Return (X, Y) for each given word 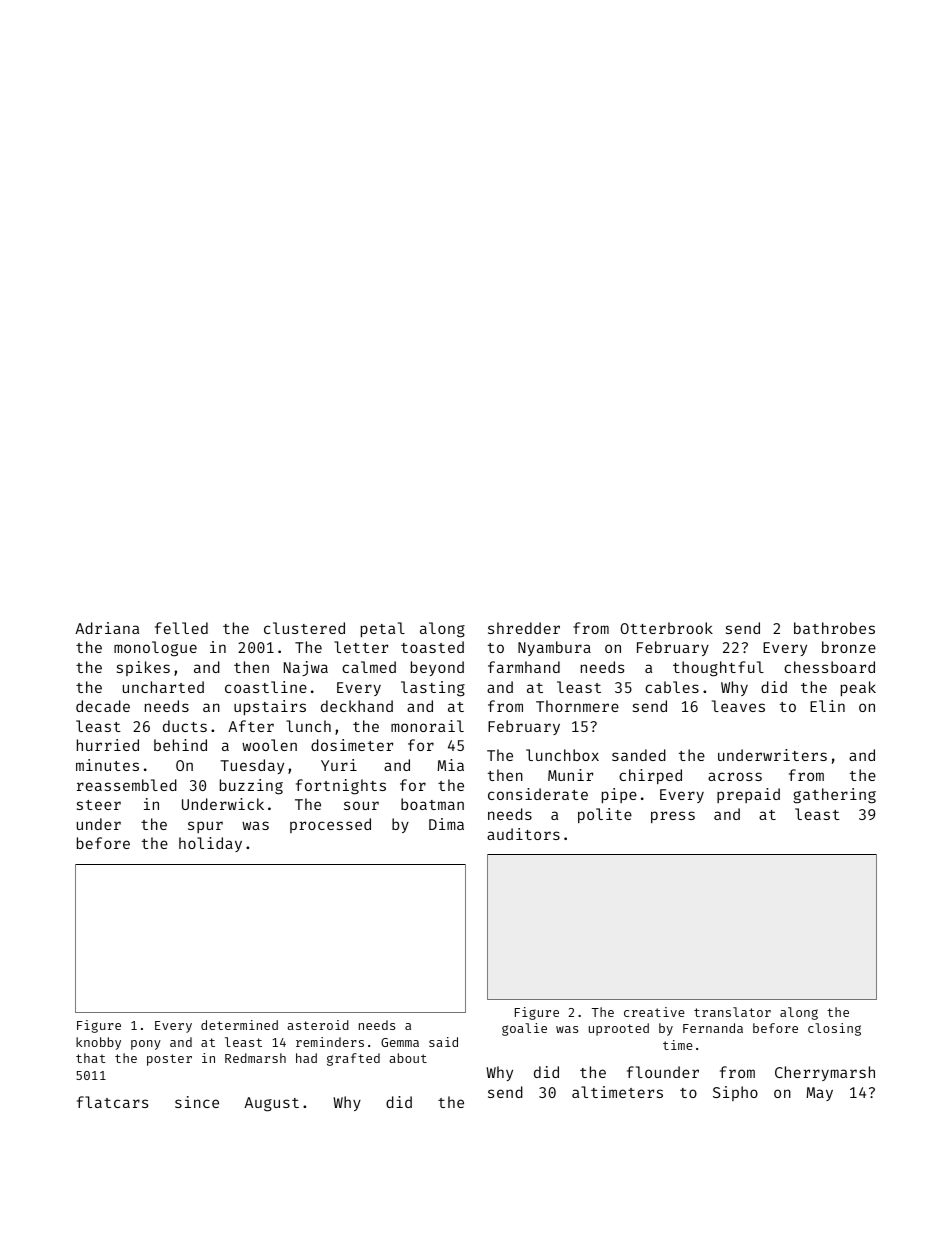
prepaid (748, 795)
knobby (98, 1043)
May (819, 1094)
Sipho (735, 1093)
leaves (738, 706)
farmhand (524, 667)
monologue (155, 649)
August (271, 1104)
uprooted (619, 1029)
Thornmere (577, 706)
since (197, 1102)
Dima (446, 824)
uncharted (163, 687)
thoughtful (718, 669)
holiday (210, 844)
